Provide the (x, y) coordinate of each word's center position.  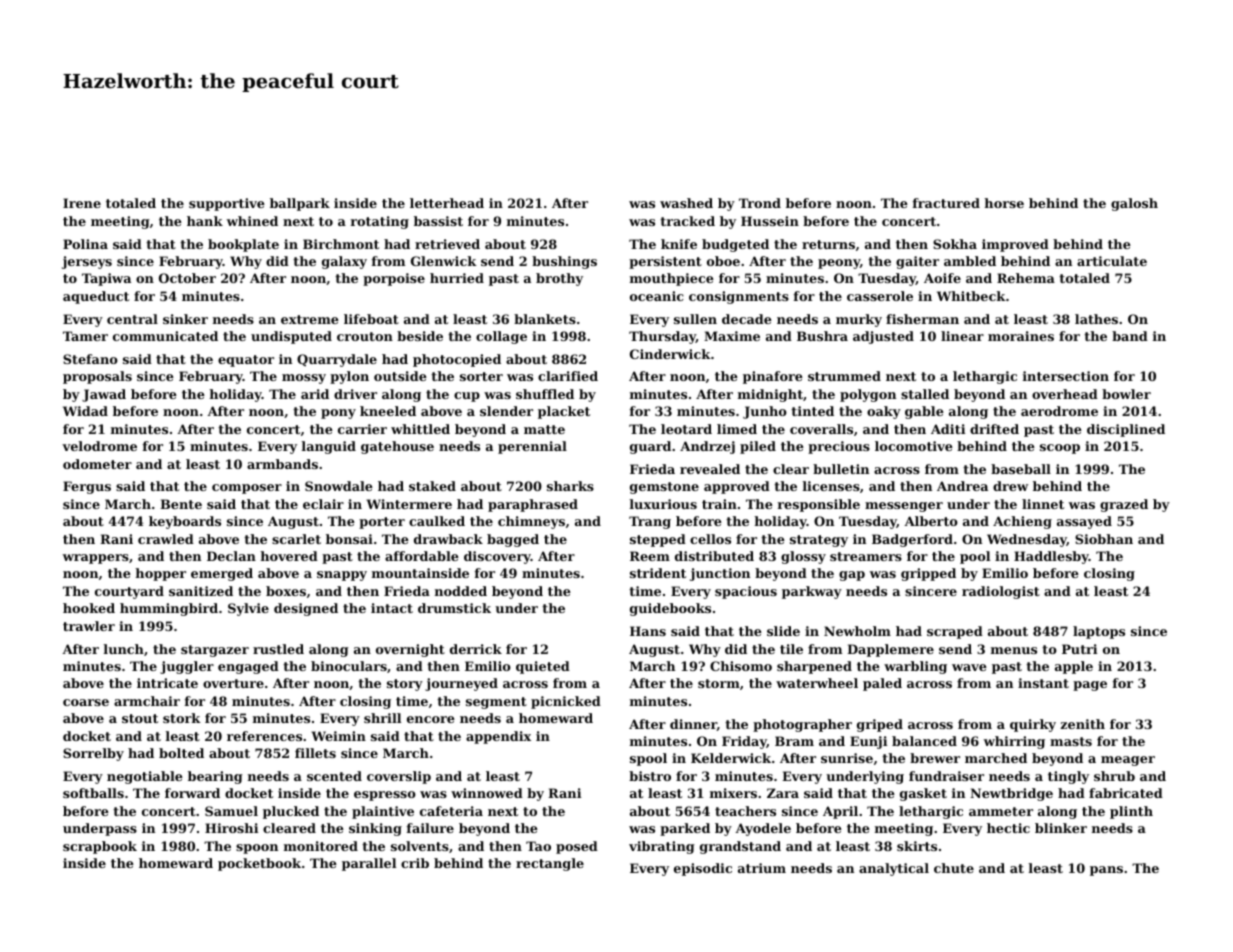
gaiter (917, 262)
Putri (1079, 649)
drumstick (454, 608)
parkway (812, 592)
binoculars (349, 666)
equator (246, 361)
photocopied (457, 360)
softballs (93, 793)
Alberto (931, 521)
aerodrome (1059, 411)
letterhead (447, 203)
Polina (85, 244)
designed (306, 609)
